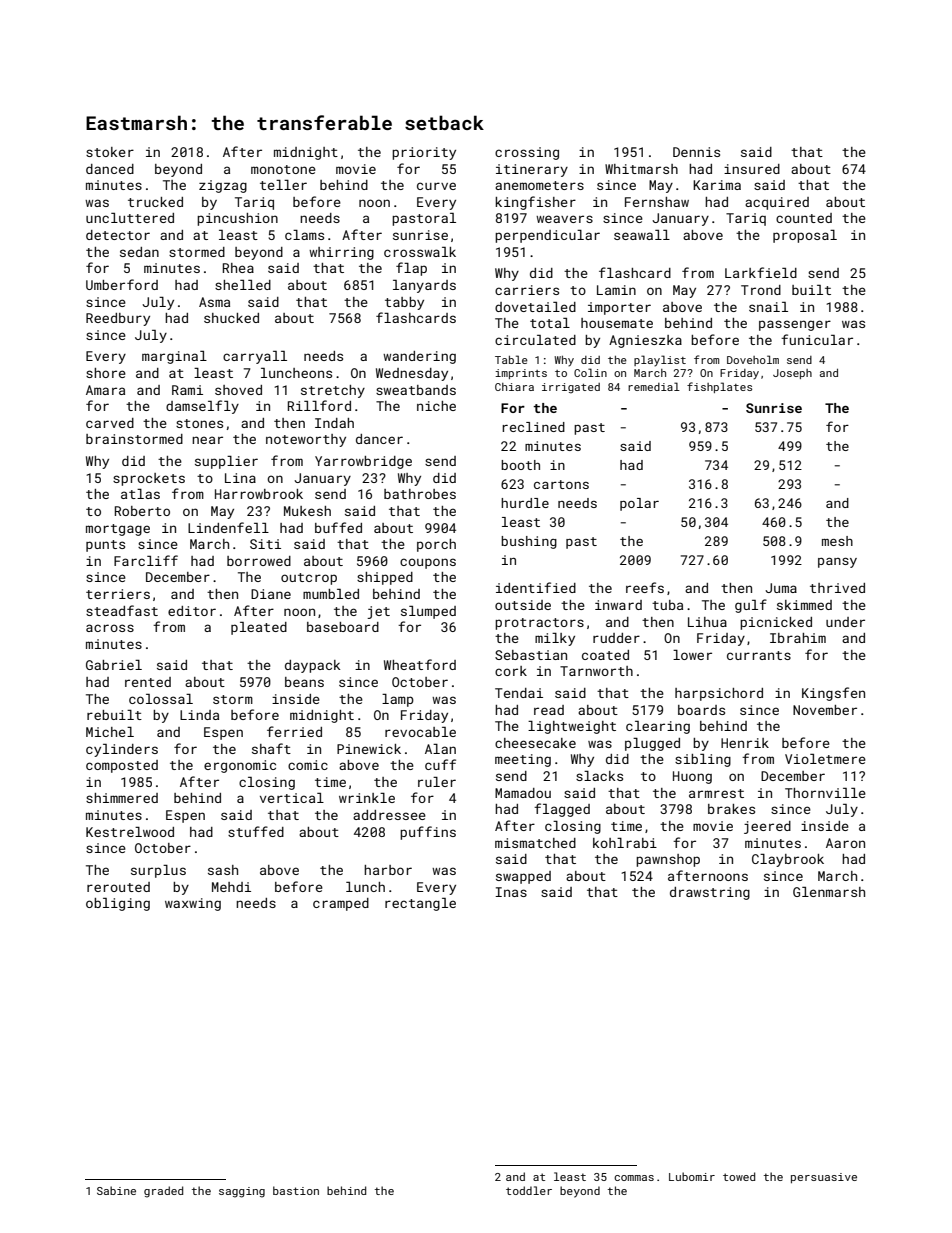 This page has height=1233, width=952. I want to click on crossing, so click(527, 153).
